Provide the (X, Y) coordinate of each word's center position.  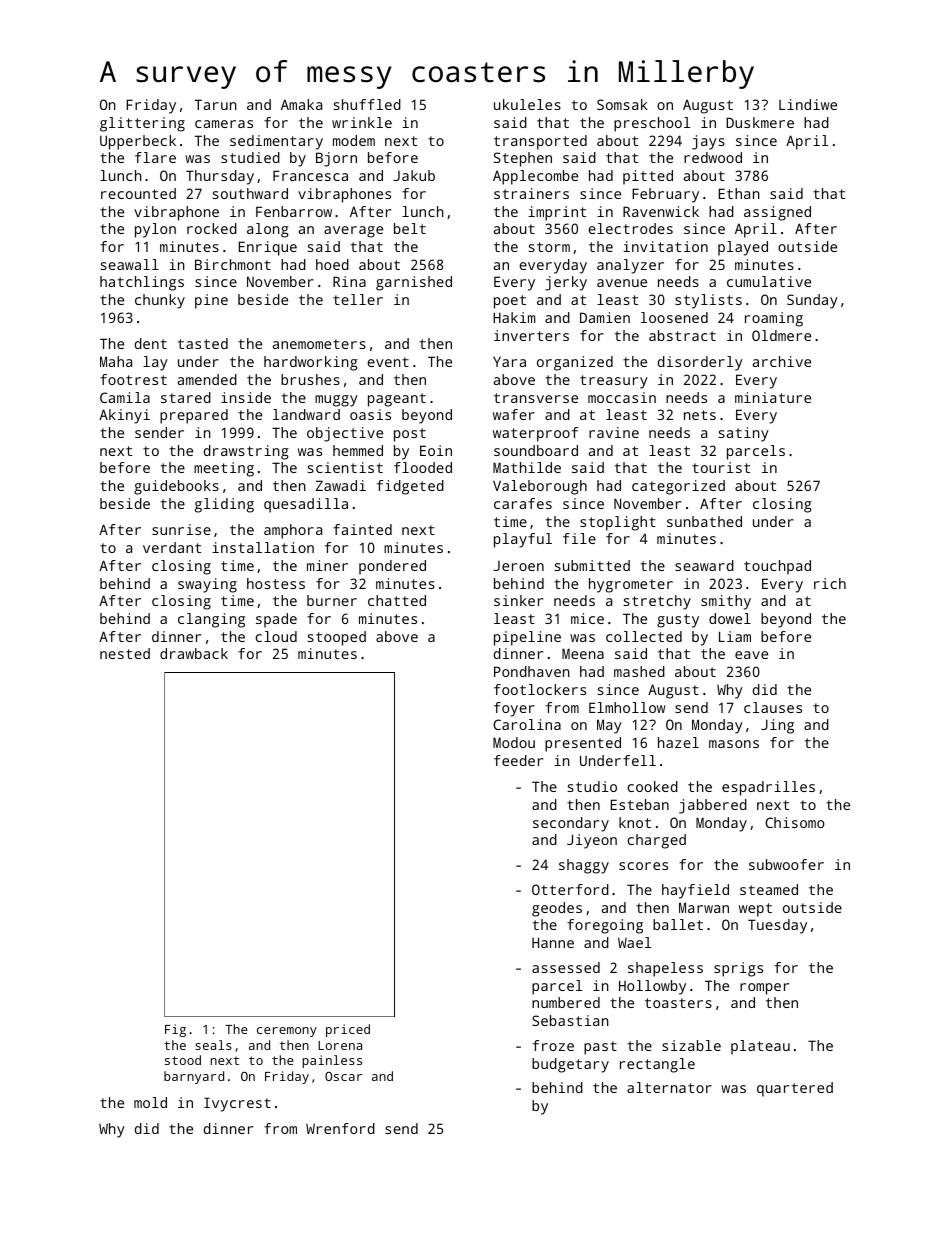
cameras (224, 124)
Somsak (622, 104)
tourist (721, 467)
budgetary (570, 1065)
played (743, 248)
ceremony (287, 1032)
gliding (224, 505)
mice (587, 618)
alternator (669, 1087)
